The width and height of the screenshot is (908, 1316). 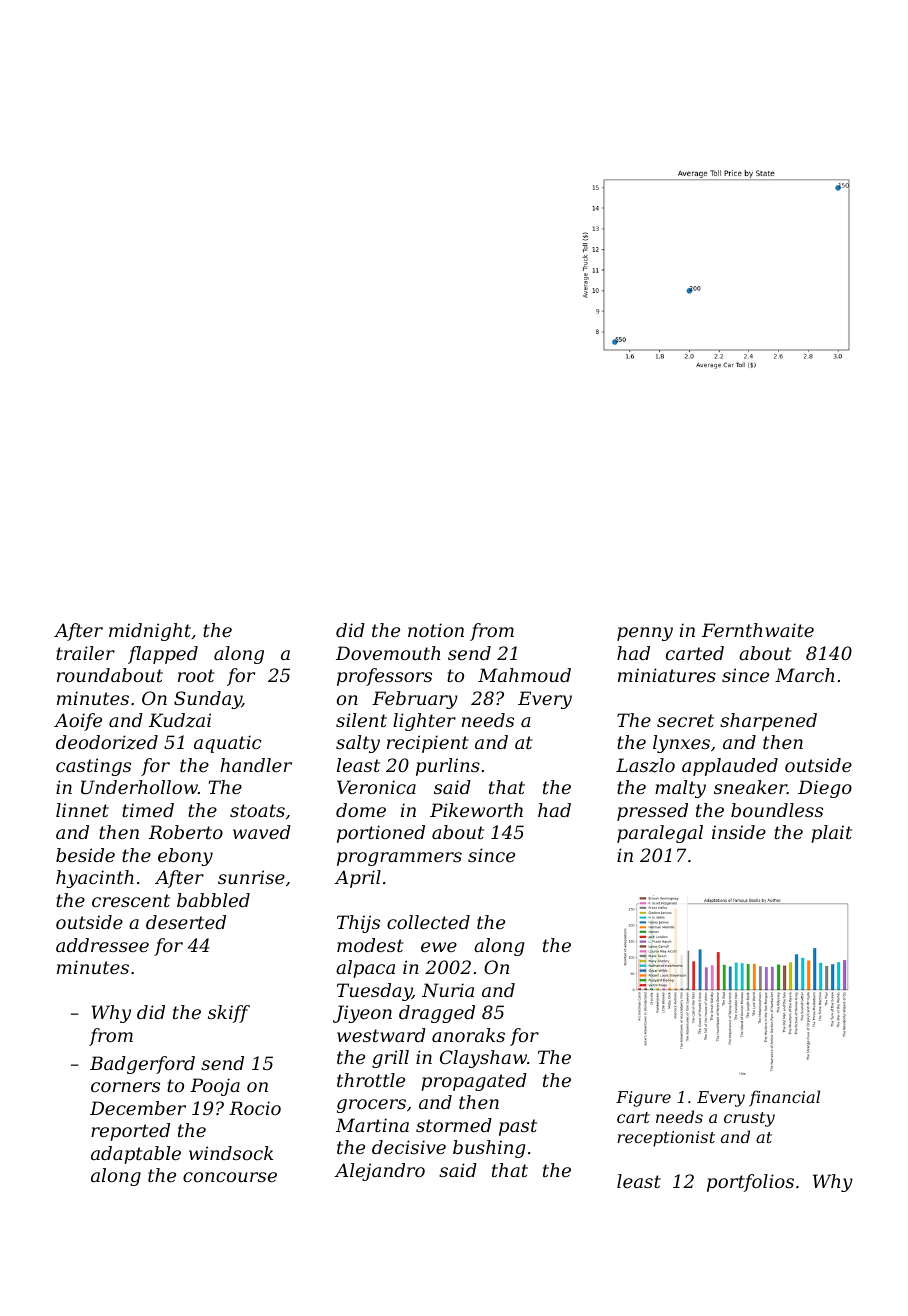 What do you see at coordinates (256, 765) in the screenshot?
I see `handler` at bounding box center [256, 765].
